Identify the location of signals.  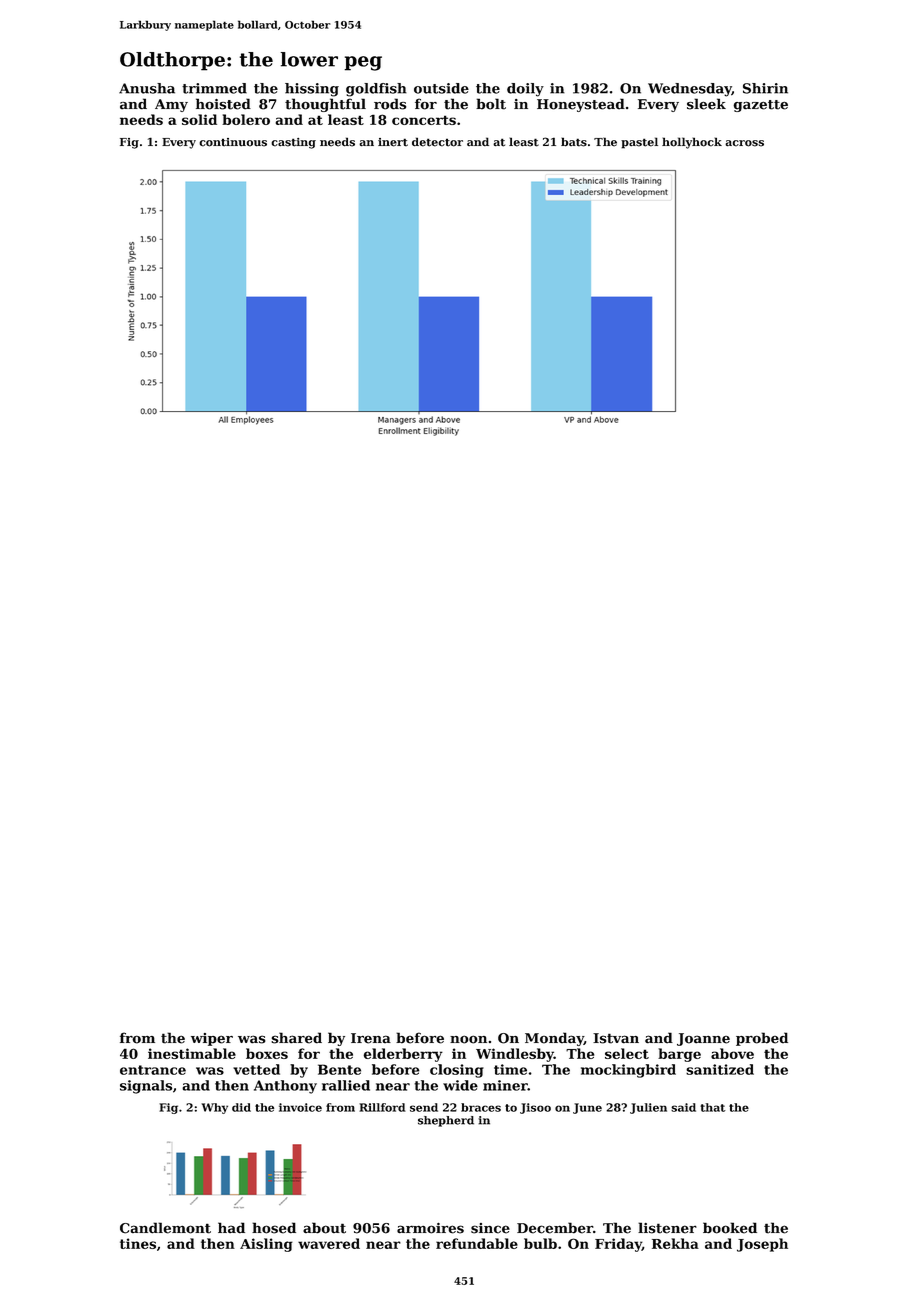
(146, 1087).
